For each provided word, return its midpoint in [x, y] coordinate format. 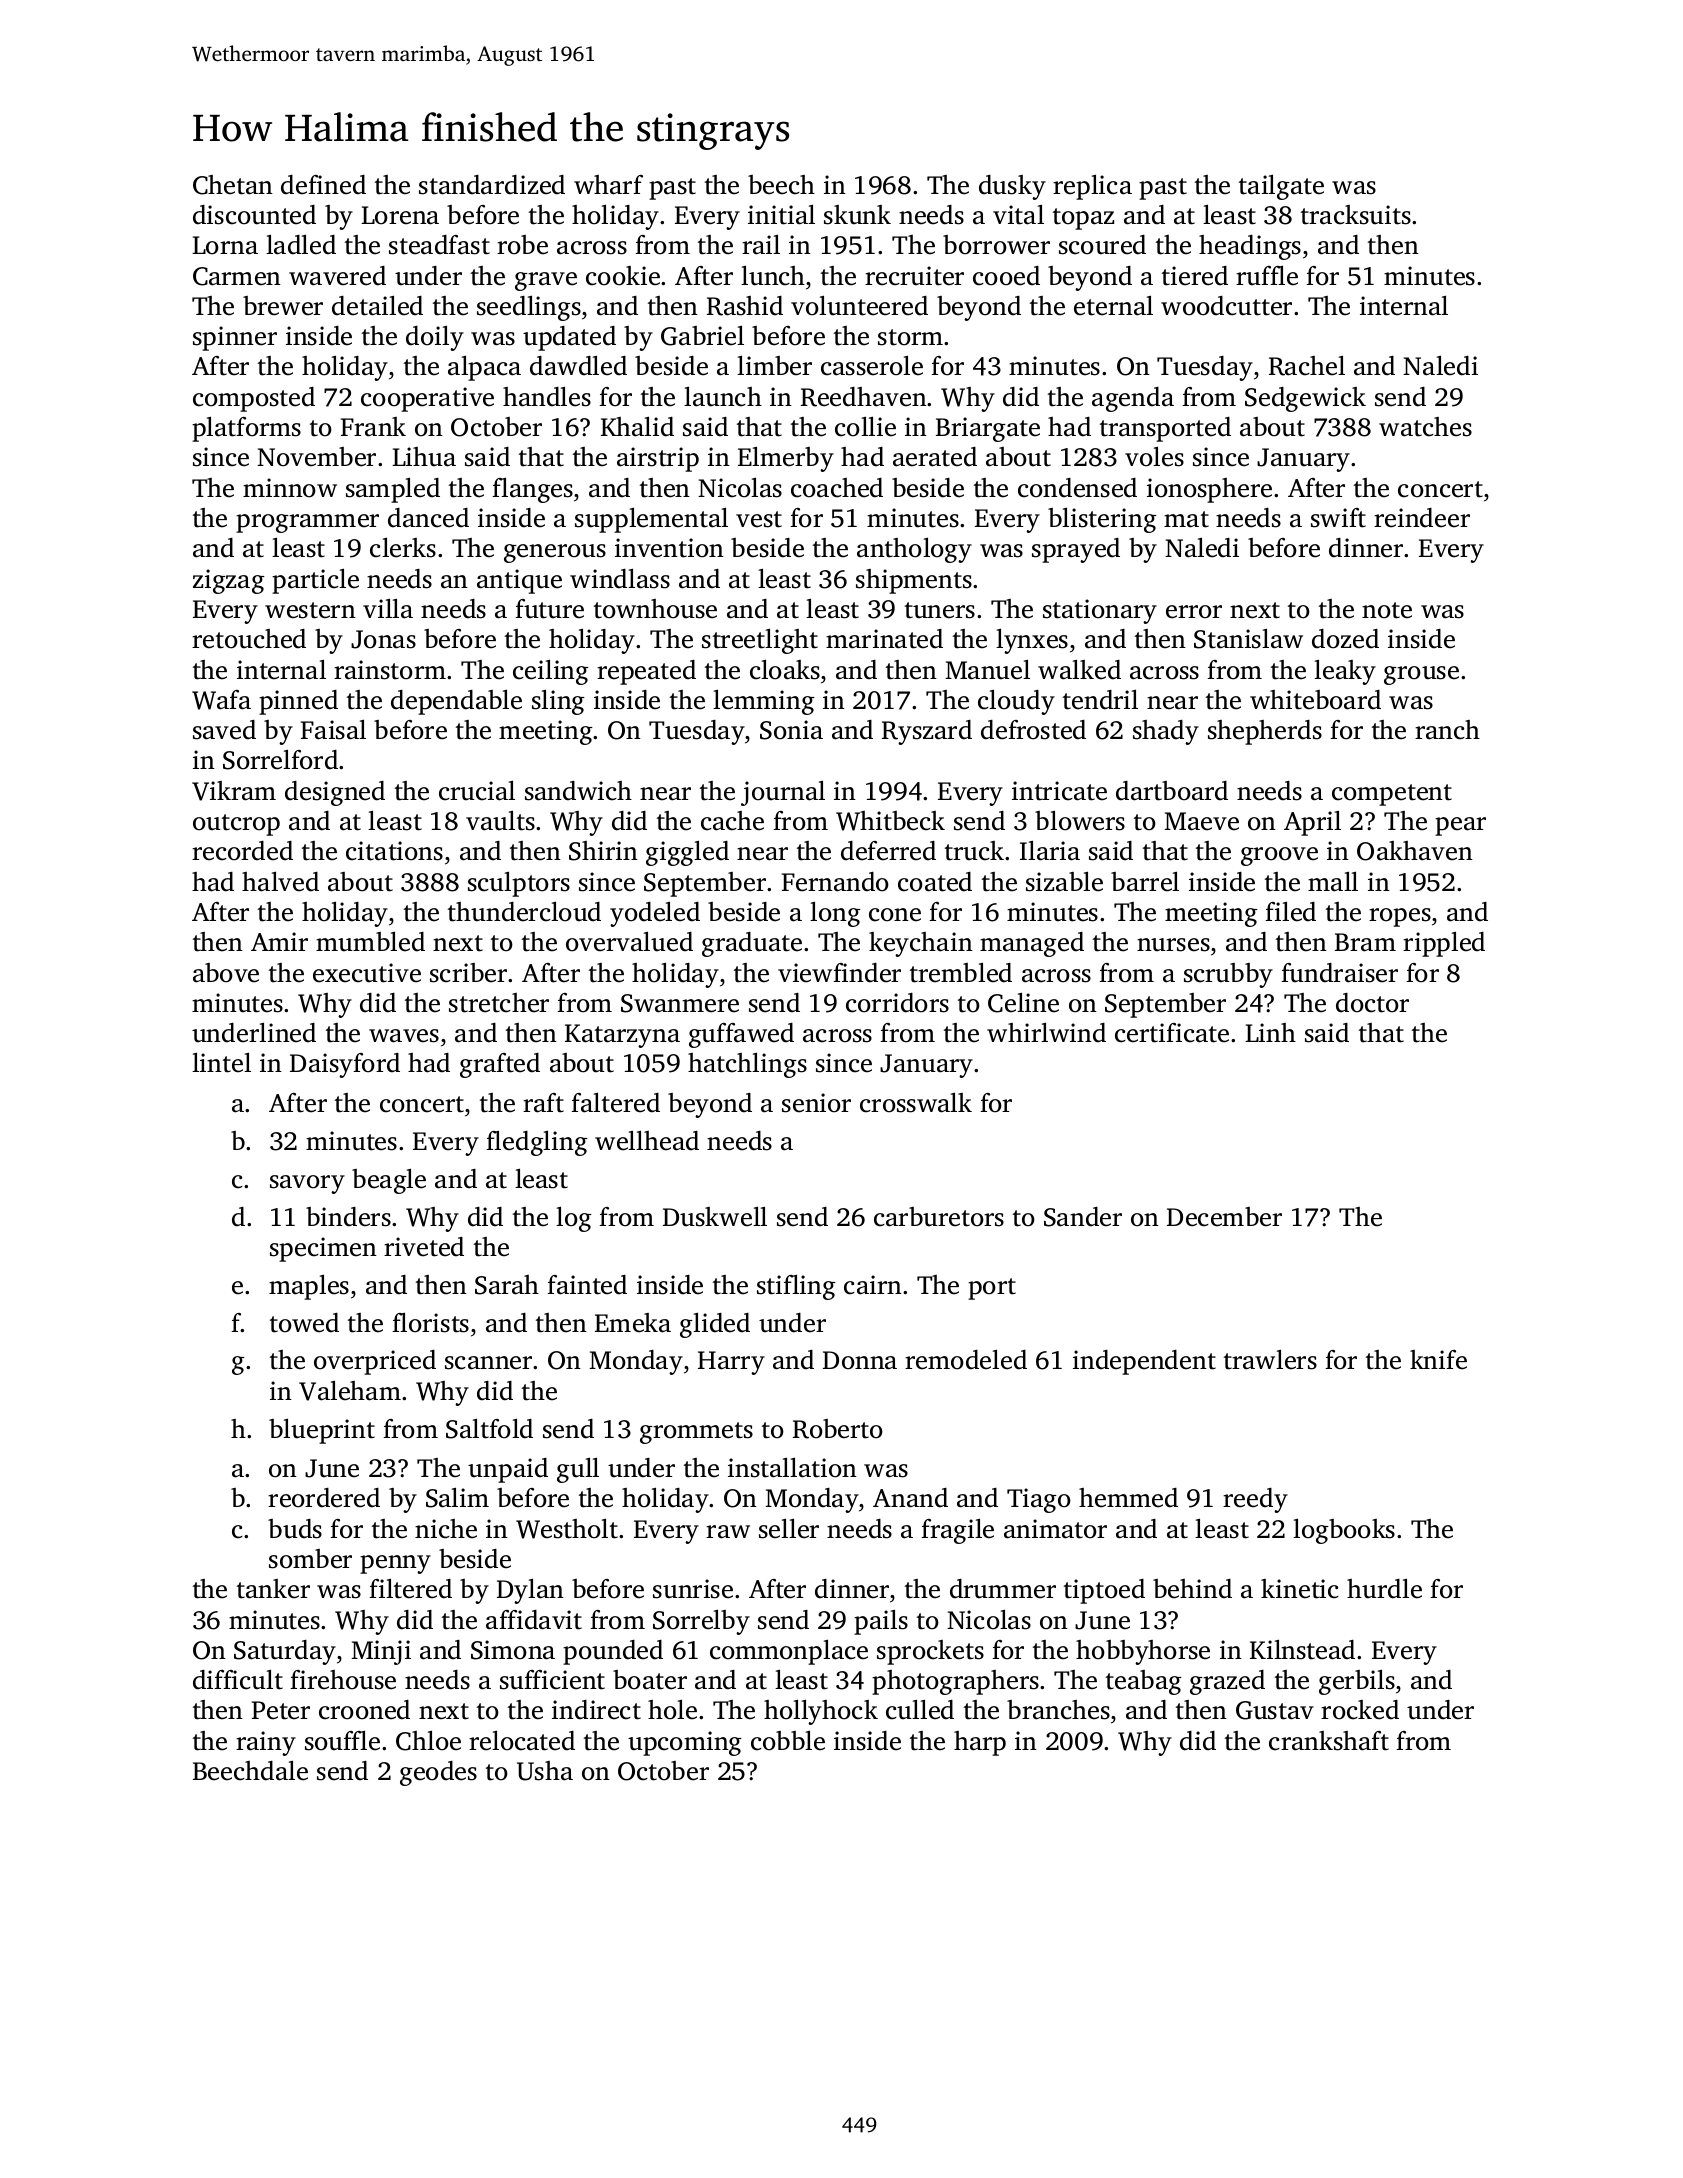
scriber [468, 973]
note [1387, 610]
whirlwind [1046, 1033]
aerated [935, 457]
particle [315, 581]
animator [1055, 1529]
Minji [381, 1652]
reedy [1255, 1500]
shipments [914, 581]
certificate [1172, 1033]
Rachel [1307, 366]
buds [295, 1529]
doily [435, 338]
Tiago [1039, 1500]
